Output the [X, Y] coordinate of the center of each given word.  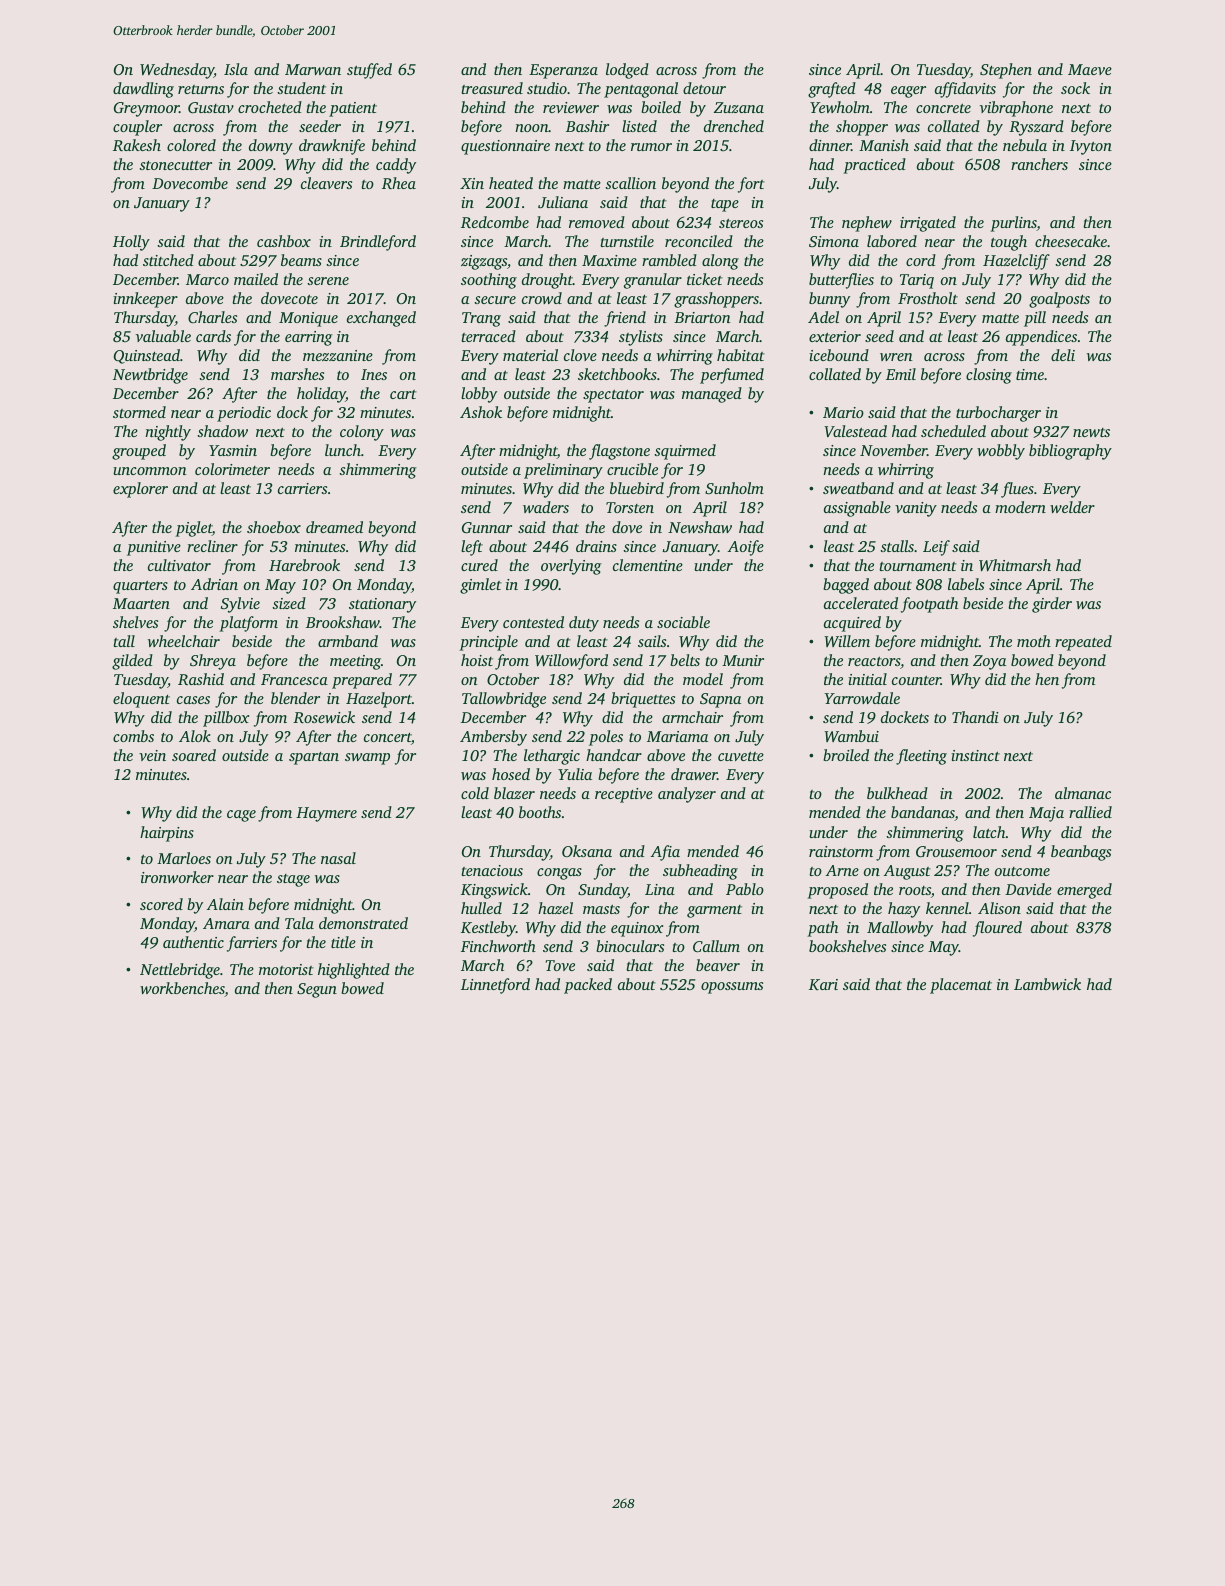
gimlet [481, 586]
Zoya [989, 662]
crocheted [270, 107]
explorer [140, 490]
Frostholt [928, 298]
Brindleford [378, 243]
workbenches [182, 989]
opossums [732, 988]
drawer [694, 774]
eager [908, 92]
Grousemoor [956, 851]
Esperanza [563, 71]
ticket [705, 279]
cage [241, 816]
